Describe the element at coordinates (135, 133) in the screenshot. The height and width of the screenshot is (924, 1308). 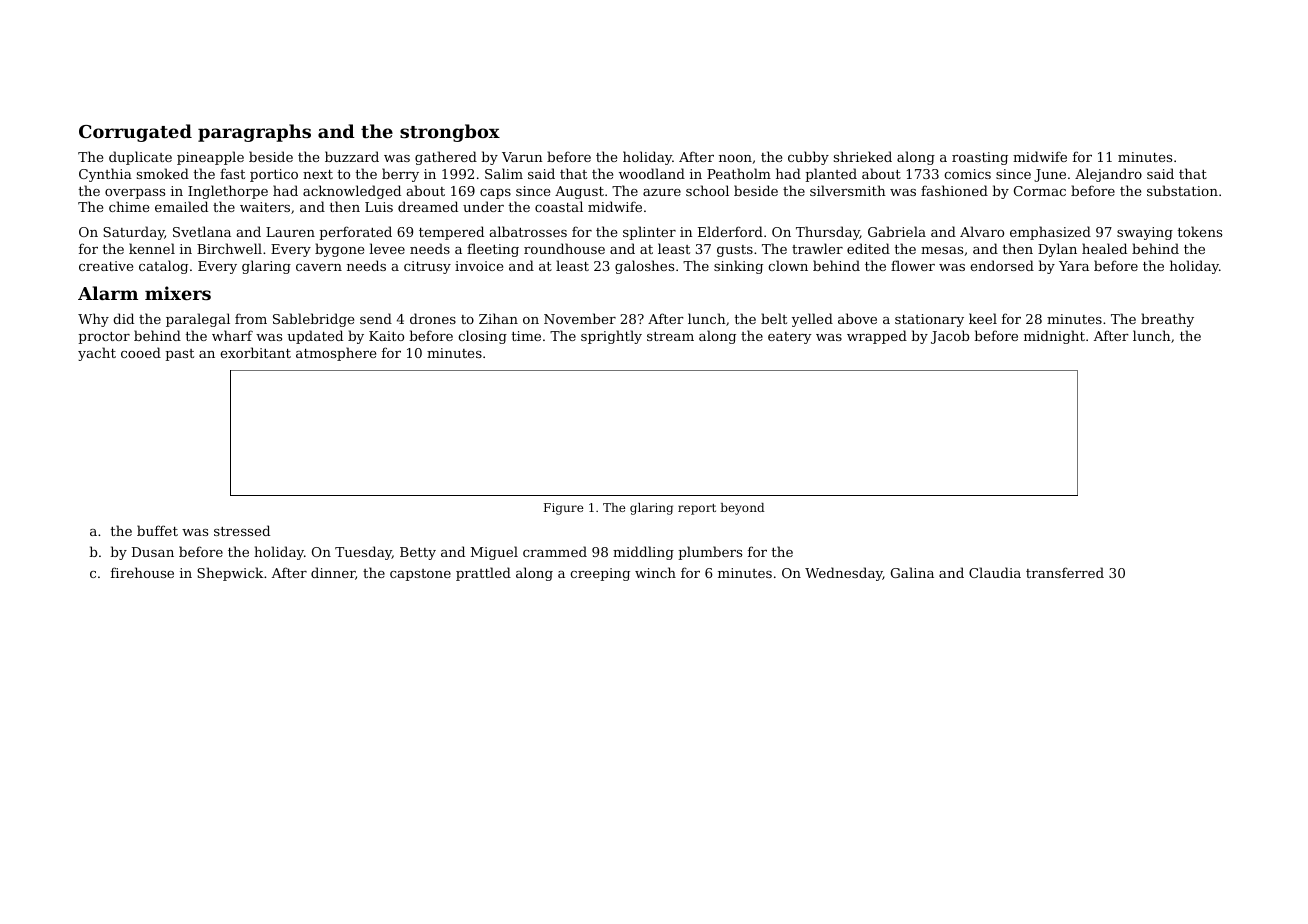
I see `Corrugated` at that location.
